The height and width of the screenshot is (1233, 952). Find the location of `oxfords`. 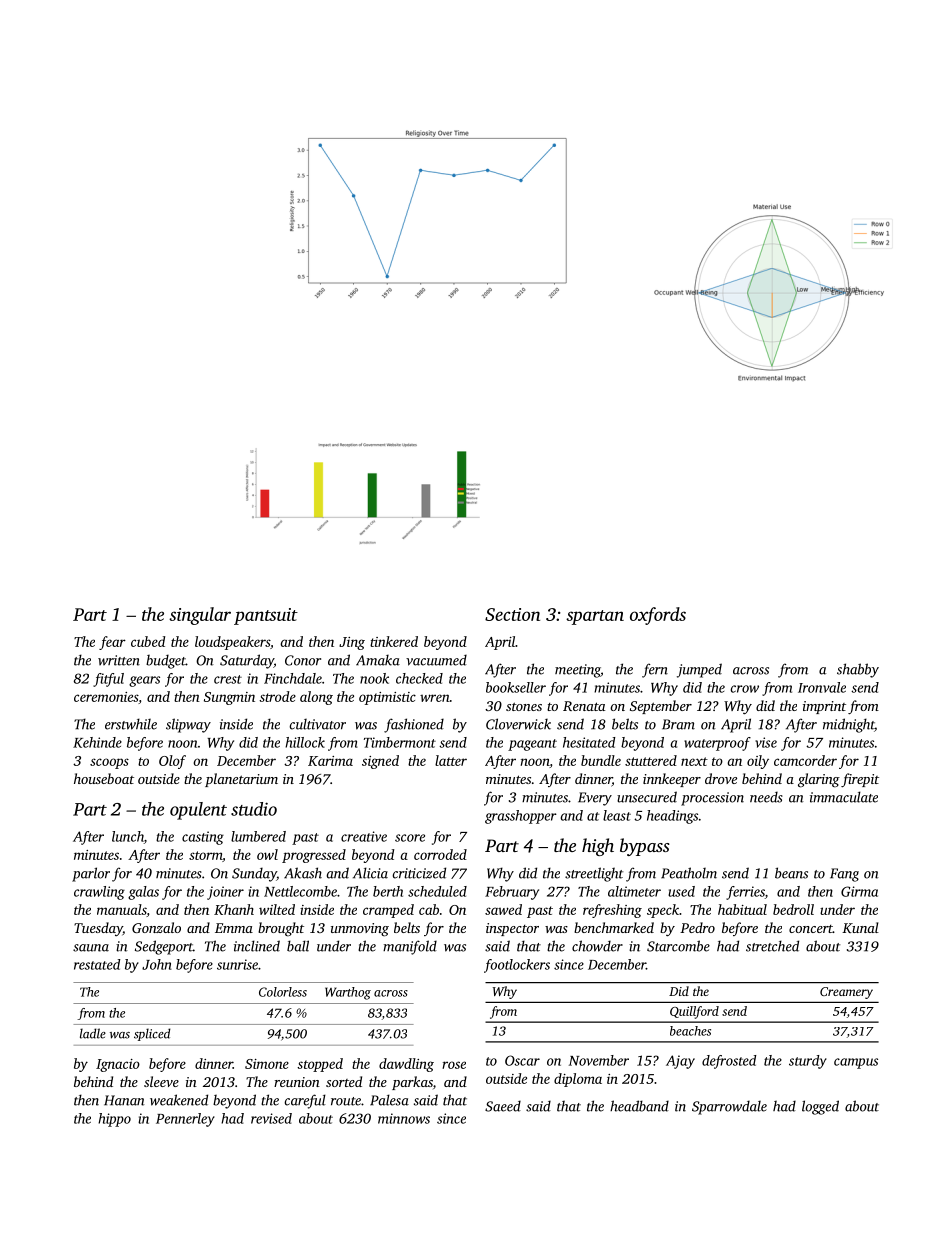

oxfords is located at coordinates (658, 616).
